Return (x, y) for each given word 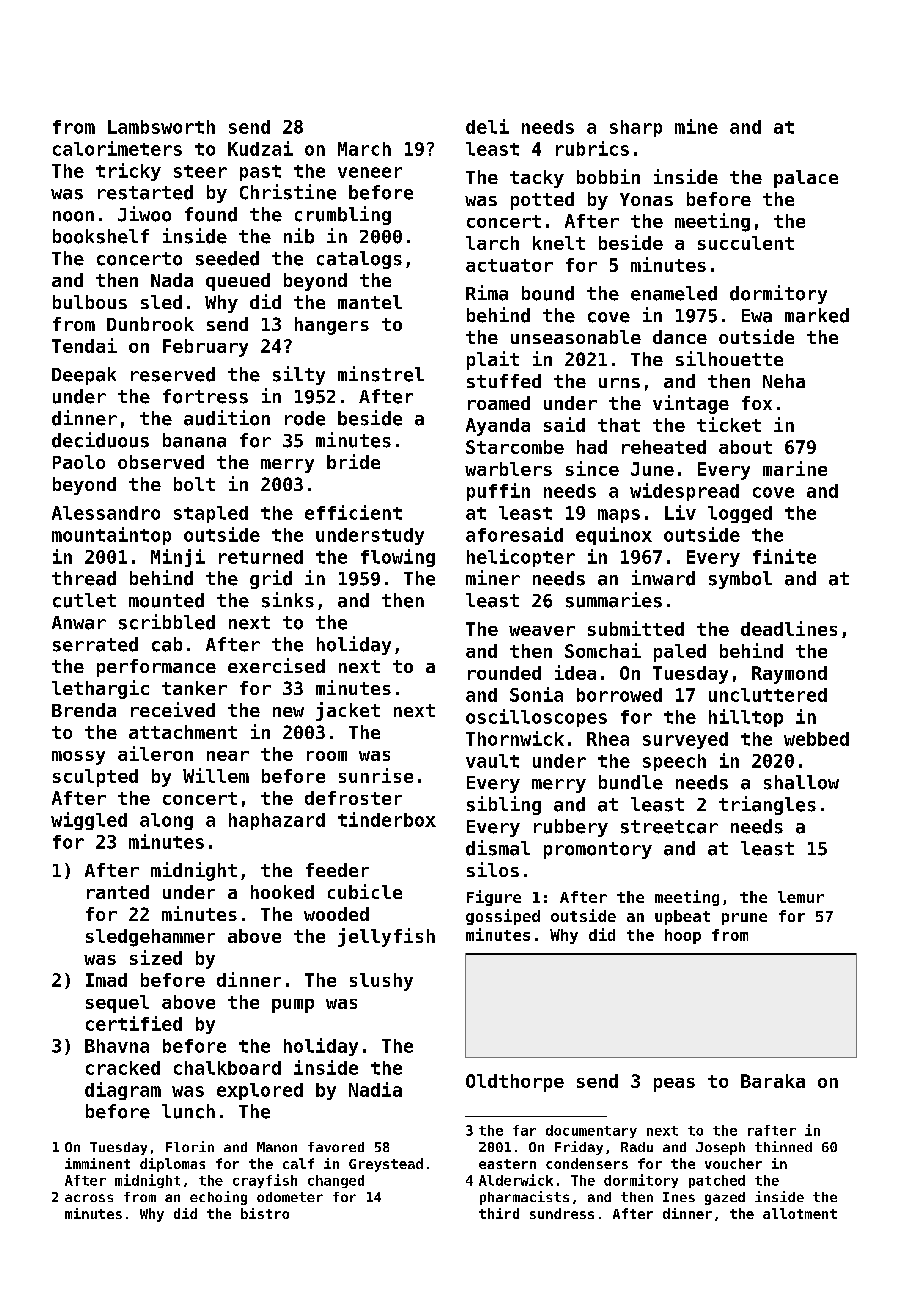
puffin (498, 492)
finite (784, 556)
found (211, 214)
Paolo (79, 462)
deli (487, 126)
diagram (123, 1091)
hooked (282, 892)
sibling (504, 805)
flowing (398, 558)
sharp (636, 128)
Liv (680, 512)
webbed (816, 739)
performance (156, 668)
